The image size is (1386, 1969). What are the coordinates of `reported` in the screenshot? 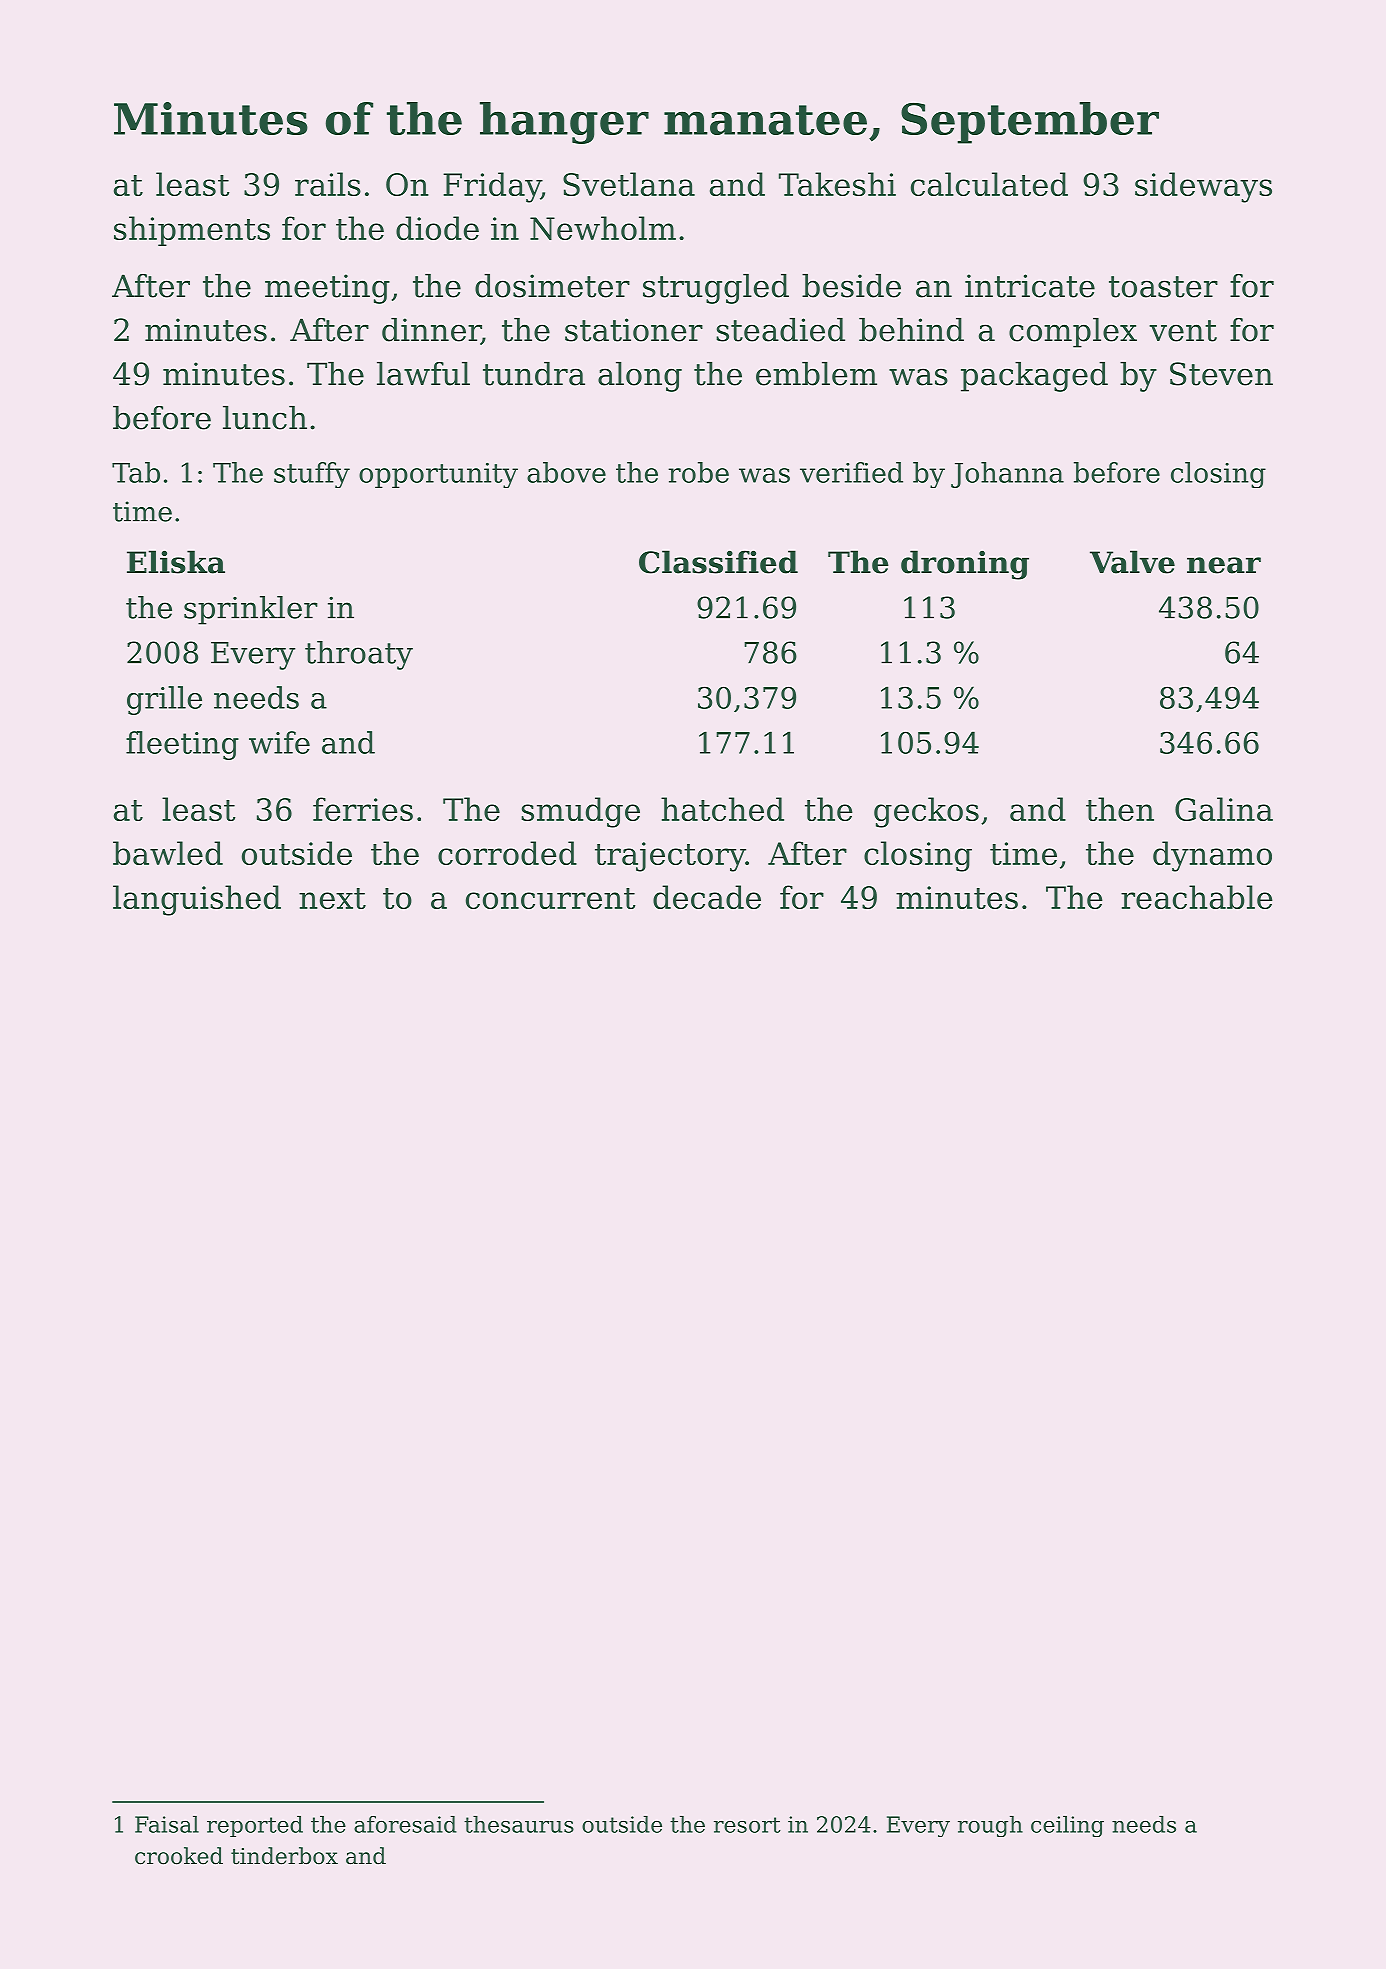 It's located at (255, 1826).
